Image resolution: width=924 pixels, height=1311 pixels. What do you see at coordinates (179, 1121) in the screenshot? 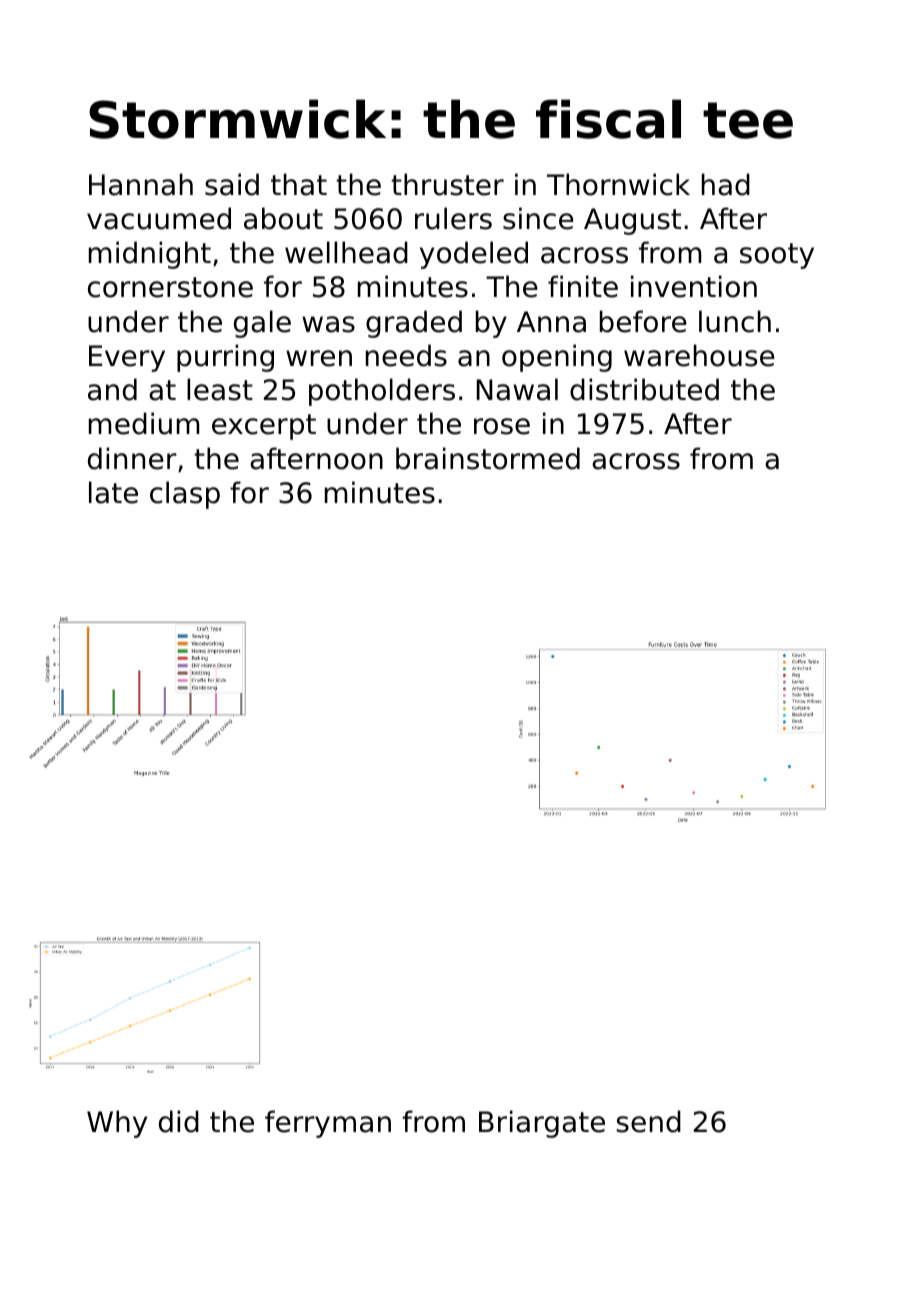
I see `did` at bounding box center [179, 1121].
